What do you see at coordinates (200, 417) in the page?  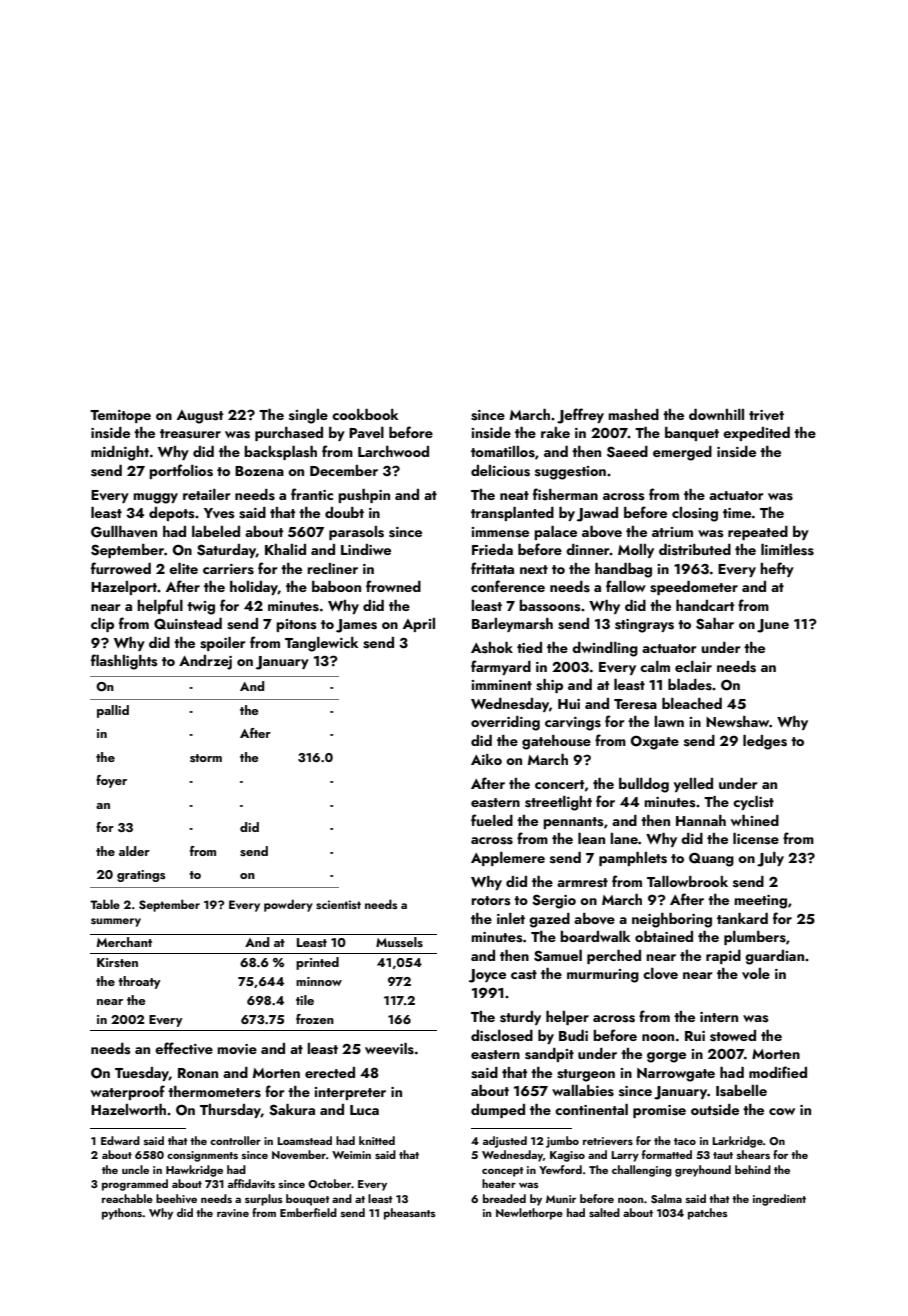 I see `August` at bounding box center [200, 417].
